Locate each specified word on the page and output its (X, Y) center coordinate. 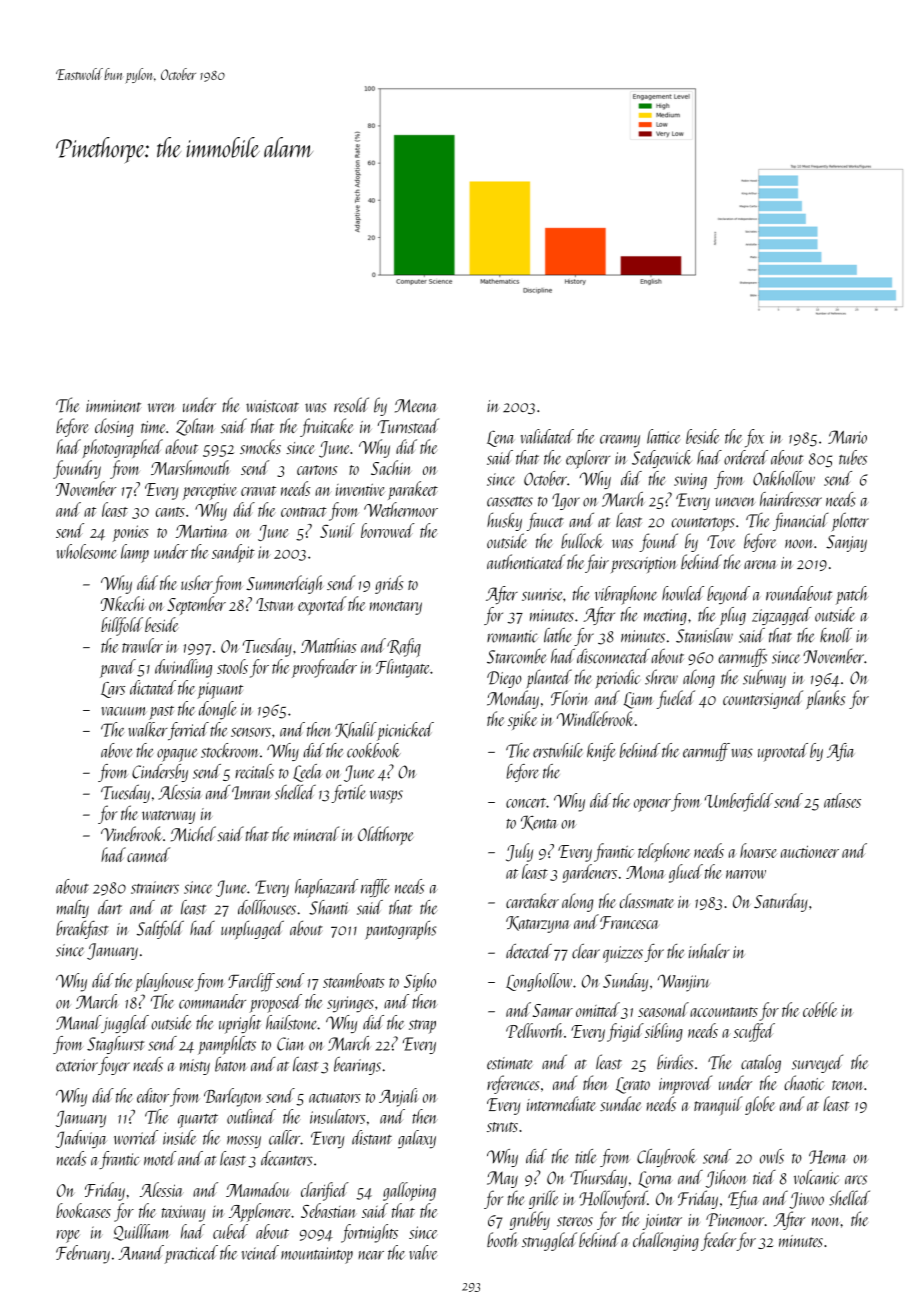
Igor (566, 501)
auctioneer (810, 851)
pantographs (400, 930)
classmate (647, 901)
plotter (850, 522)
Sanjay (846, 543)
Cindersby (160, 773)
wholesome (86, 551)
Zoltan (195, 427)
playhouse (164, 982)
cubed (230, 1231)
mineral (316, 833)
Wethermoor (401, 509)
